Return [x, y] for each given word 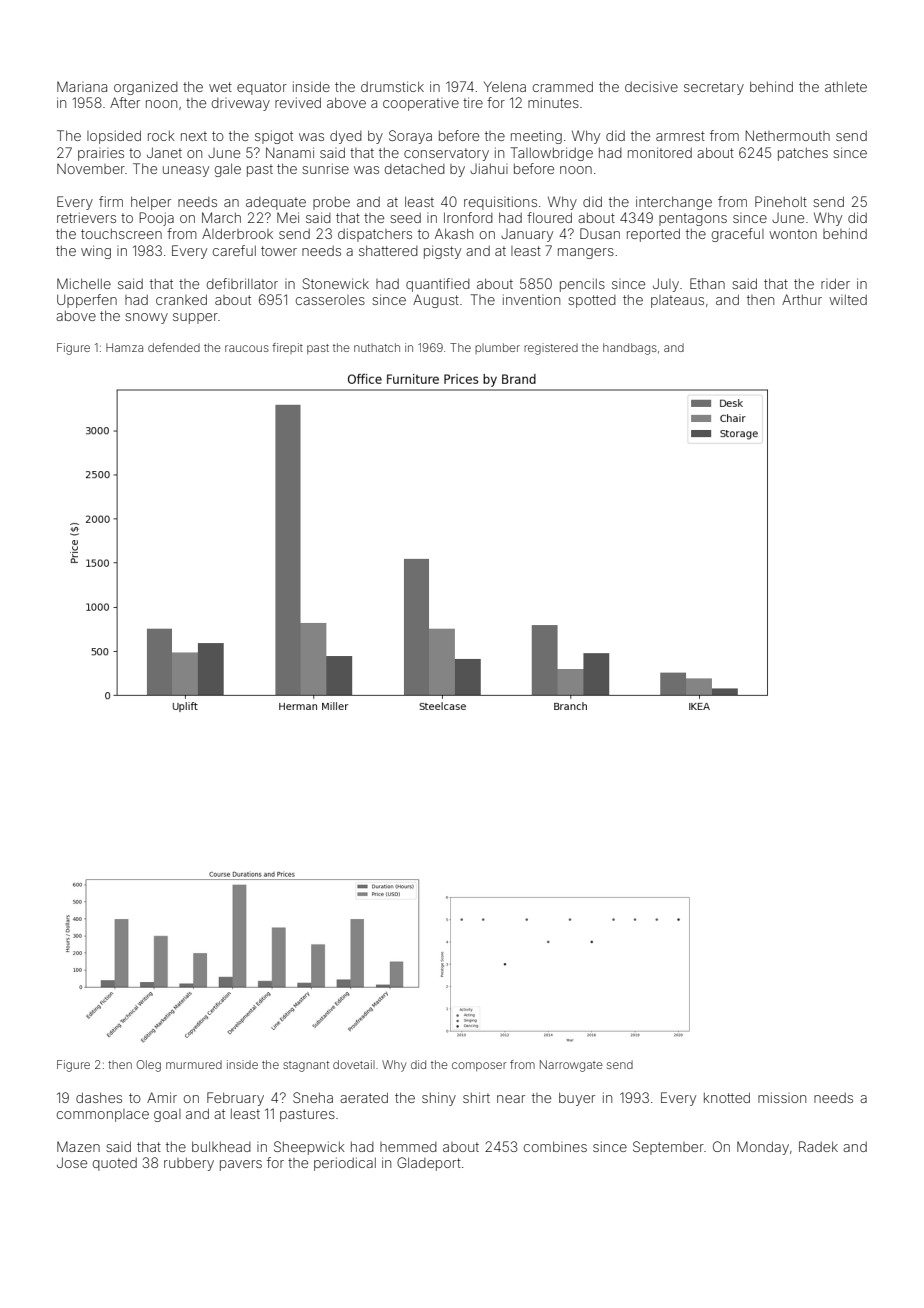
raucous [247, 348]
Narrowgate [571, 1066]
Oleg [148, 1066]
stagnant [306, 1066]
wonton [793, 234]
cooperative [421, 104]
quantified [438, 285]
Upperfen [87, 301]
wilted [848, 300]
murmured [194, 1064]
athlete [846, 87]
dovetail [354, 1064]
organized [146, 88]
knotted [727, 1097]
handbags [630, 349]
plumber [497, 348]
